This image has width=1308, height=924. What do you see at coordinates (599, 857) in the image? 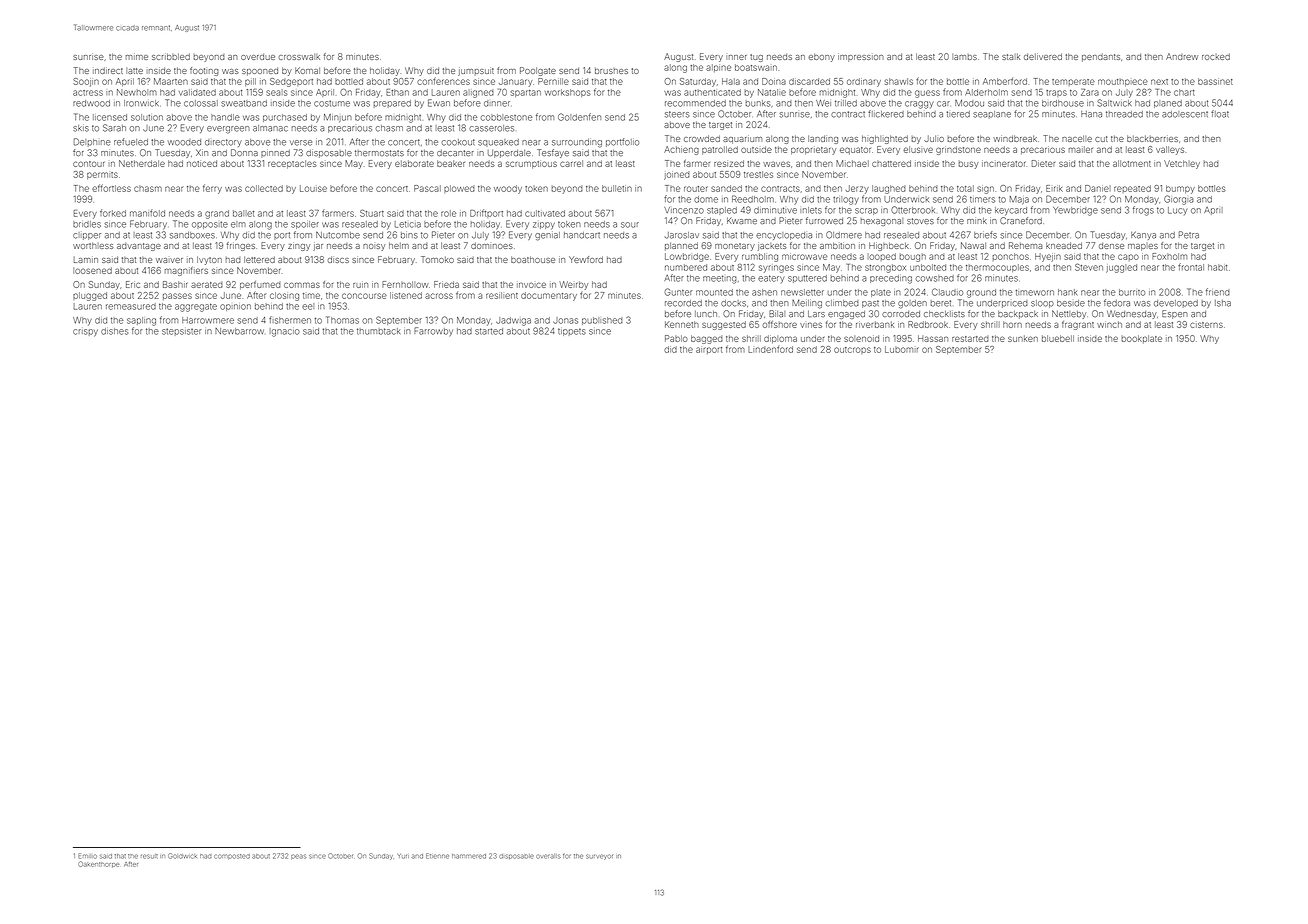
I see `surveyor` at bounding box center [599, 857].
